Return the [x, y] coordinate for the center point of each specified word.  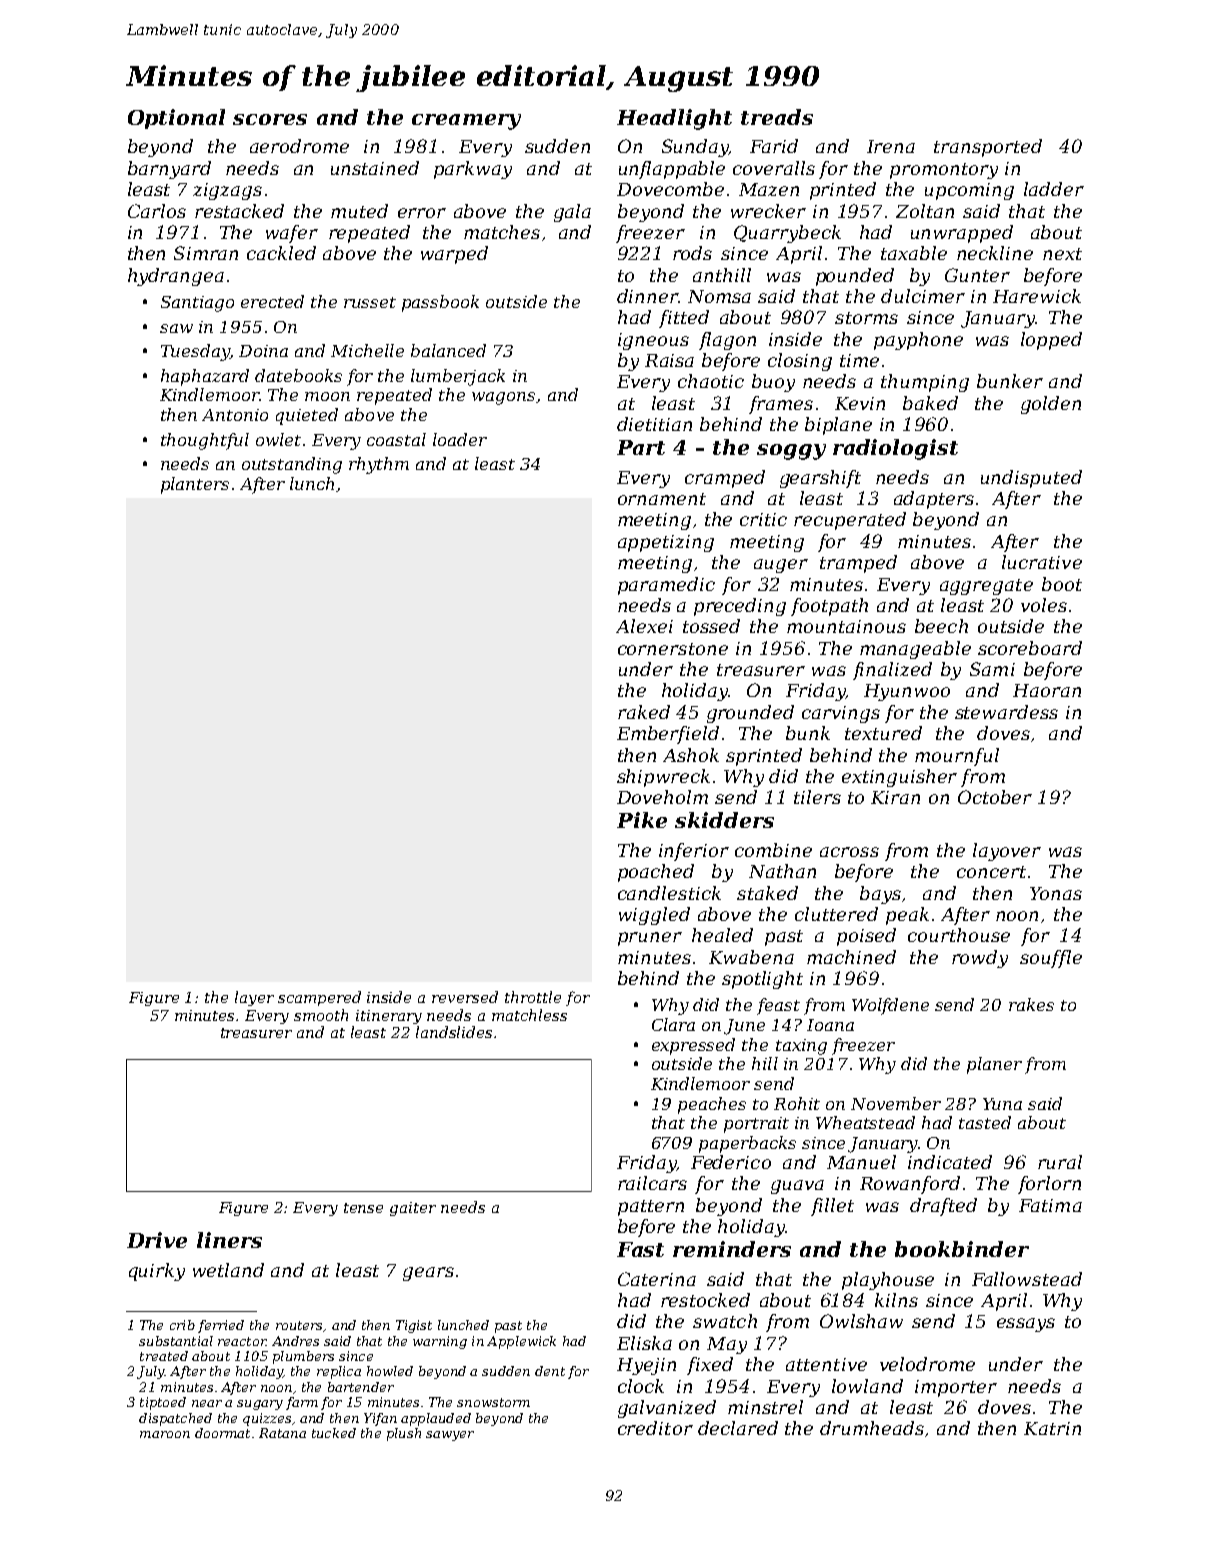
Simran [206, 253]
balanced [448, 350]
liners [229, 1240]
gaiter [413, 1209]
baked [930, 403]
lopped [1051, 341]
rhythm [379, 465]
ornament [662, 499]
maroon [165, 1434]
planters [195, 485]
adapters [934, 500]
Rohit [797, 1103]
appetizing [666, 543]
